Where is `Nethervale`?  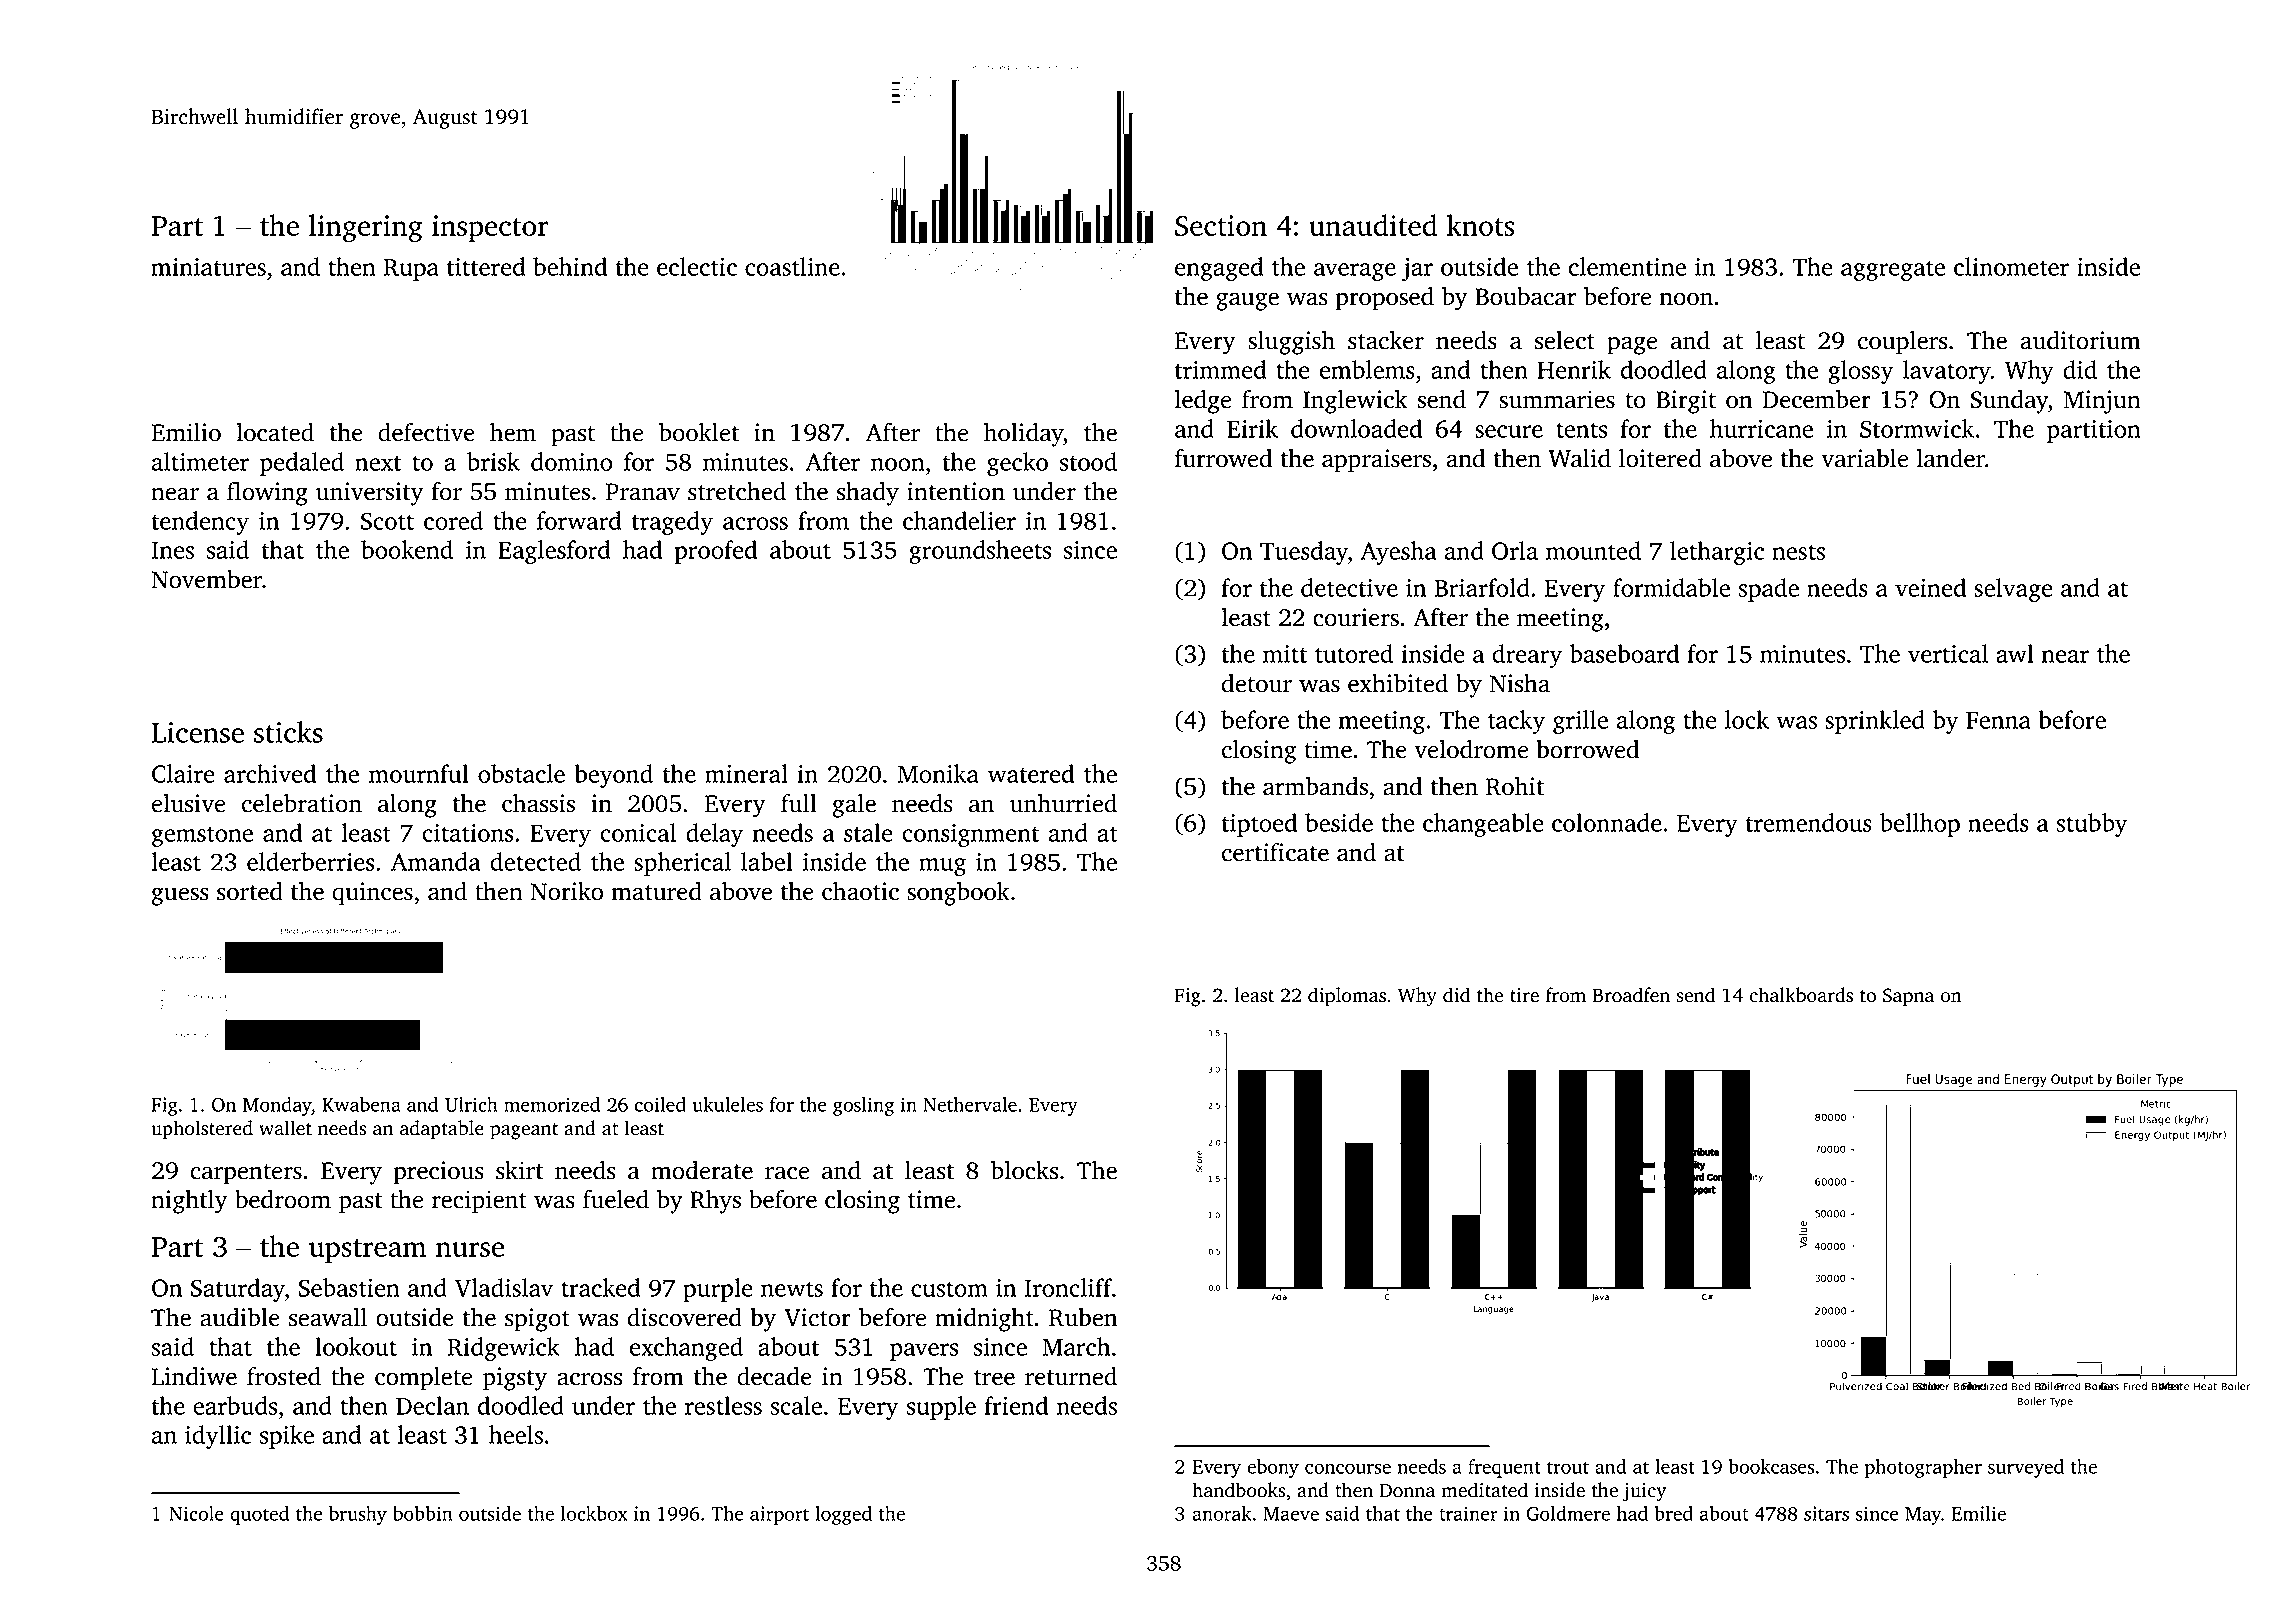 Nethervale is located at coordinates (970, 1104).
